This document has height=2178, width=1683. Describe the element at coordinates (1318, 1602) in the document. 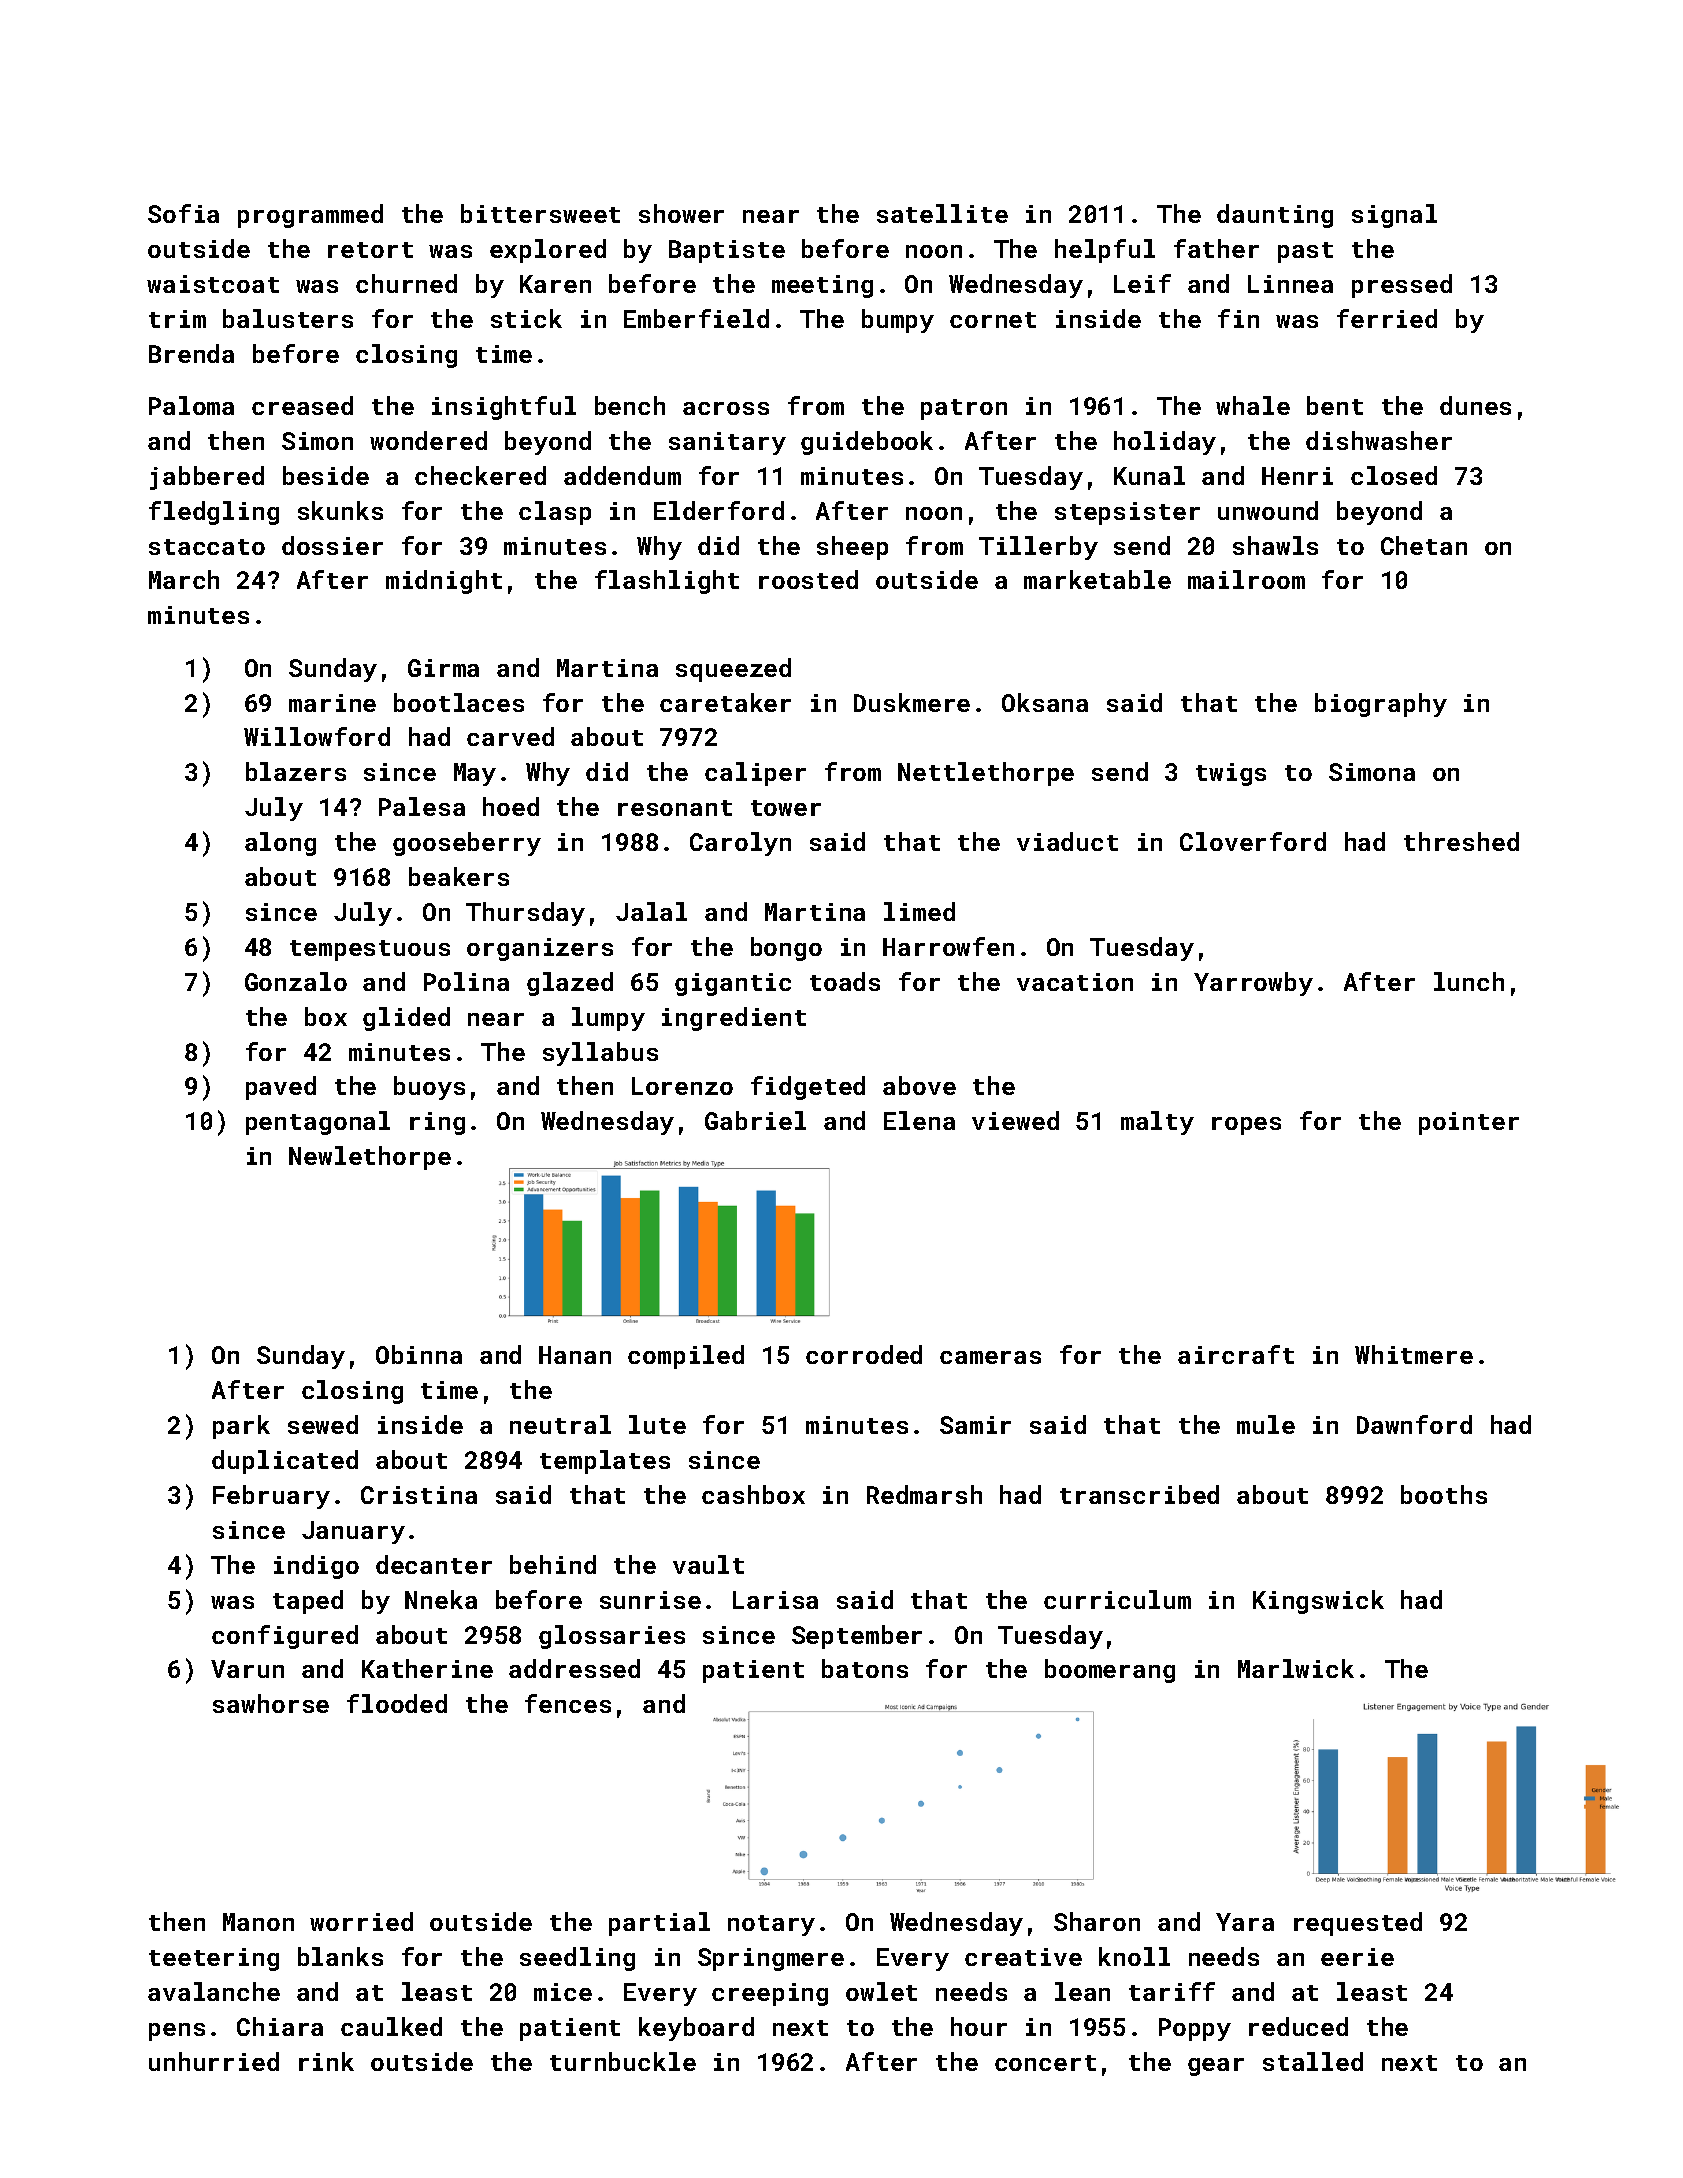

I see `Kingswick` at that location.
